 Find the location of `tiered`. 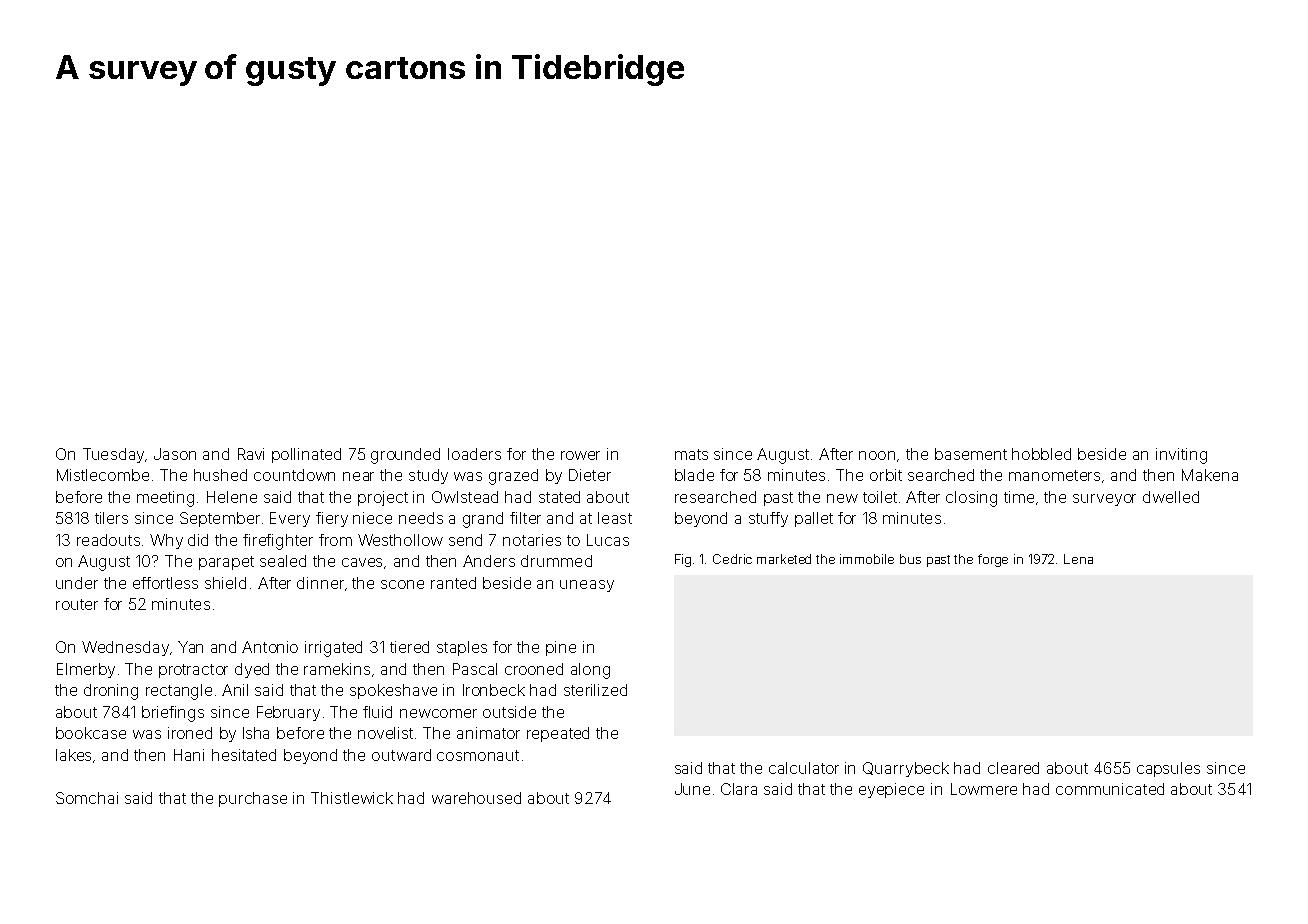

tiered is located at coordinates (409, 647).
